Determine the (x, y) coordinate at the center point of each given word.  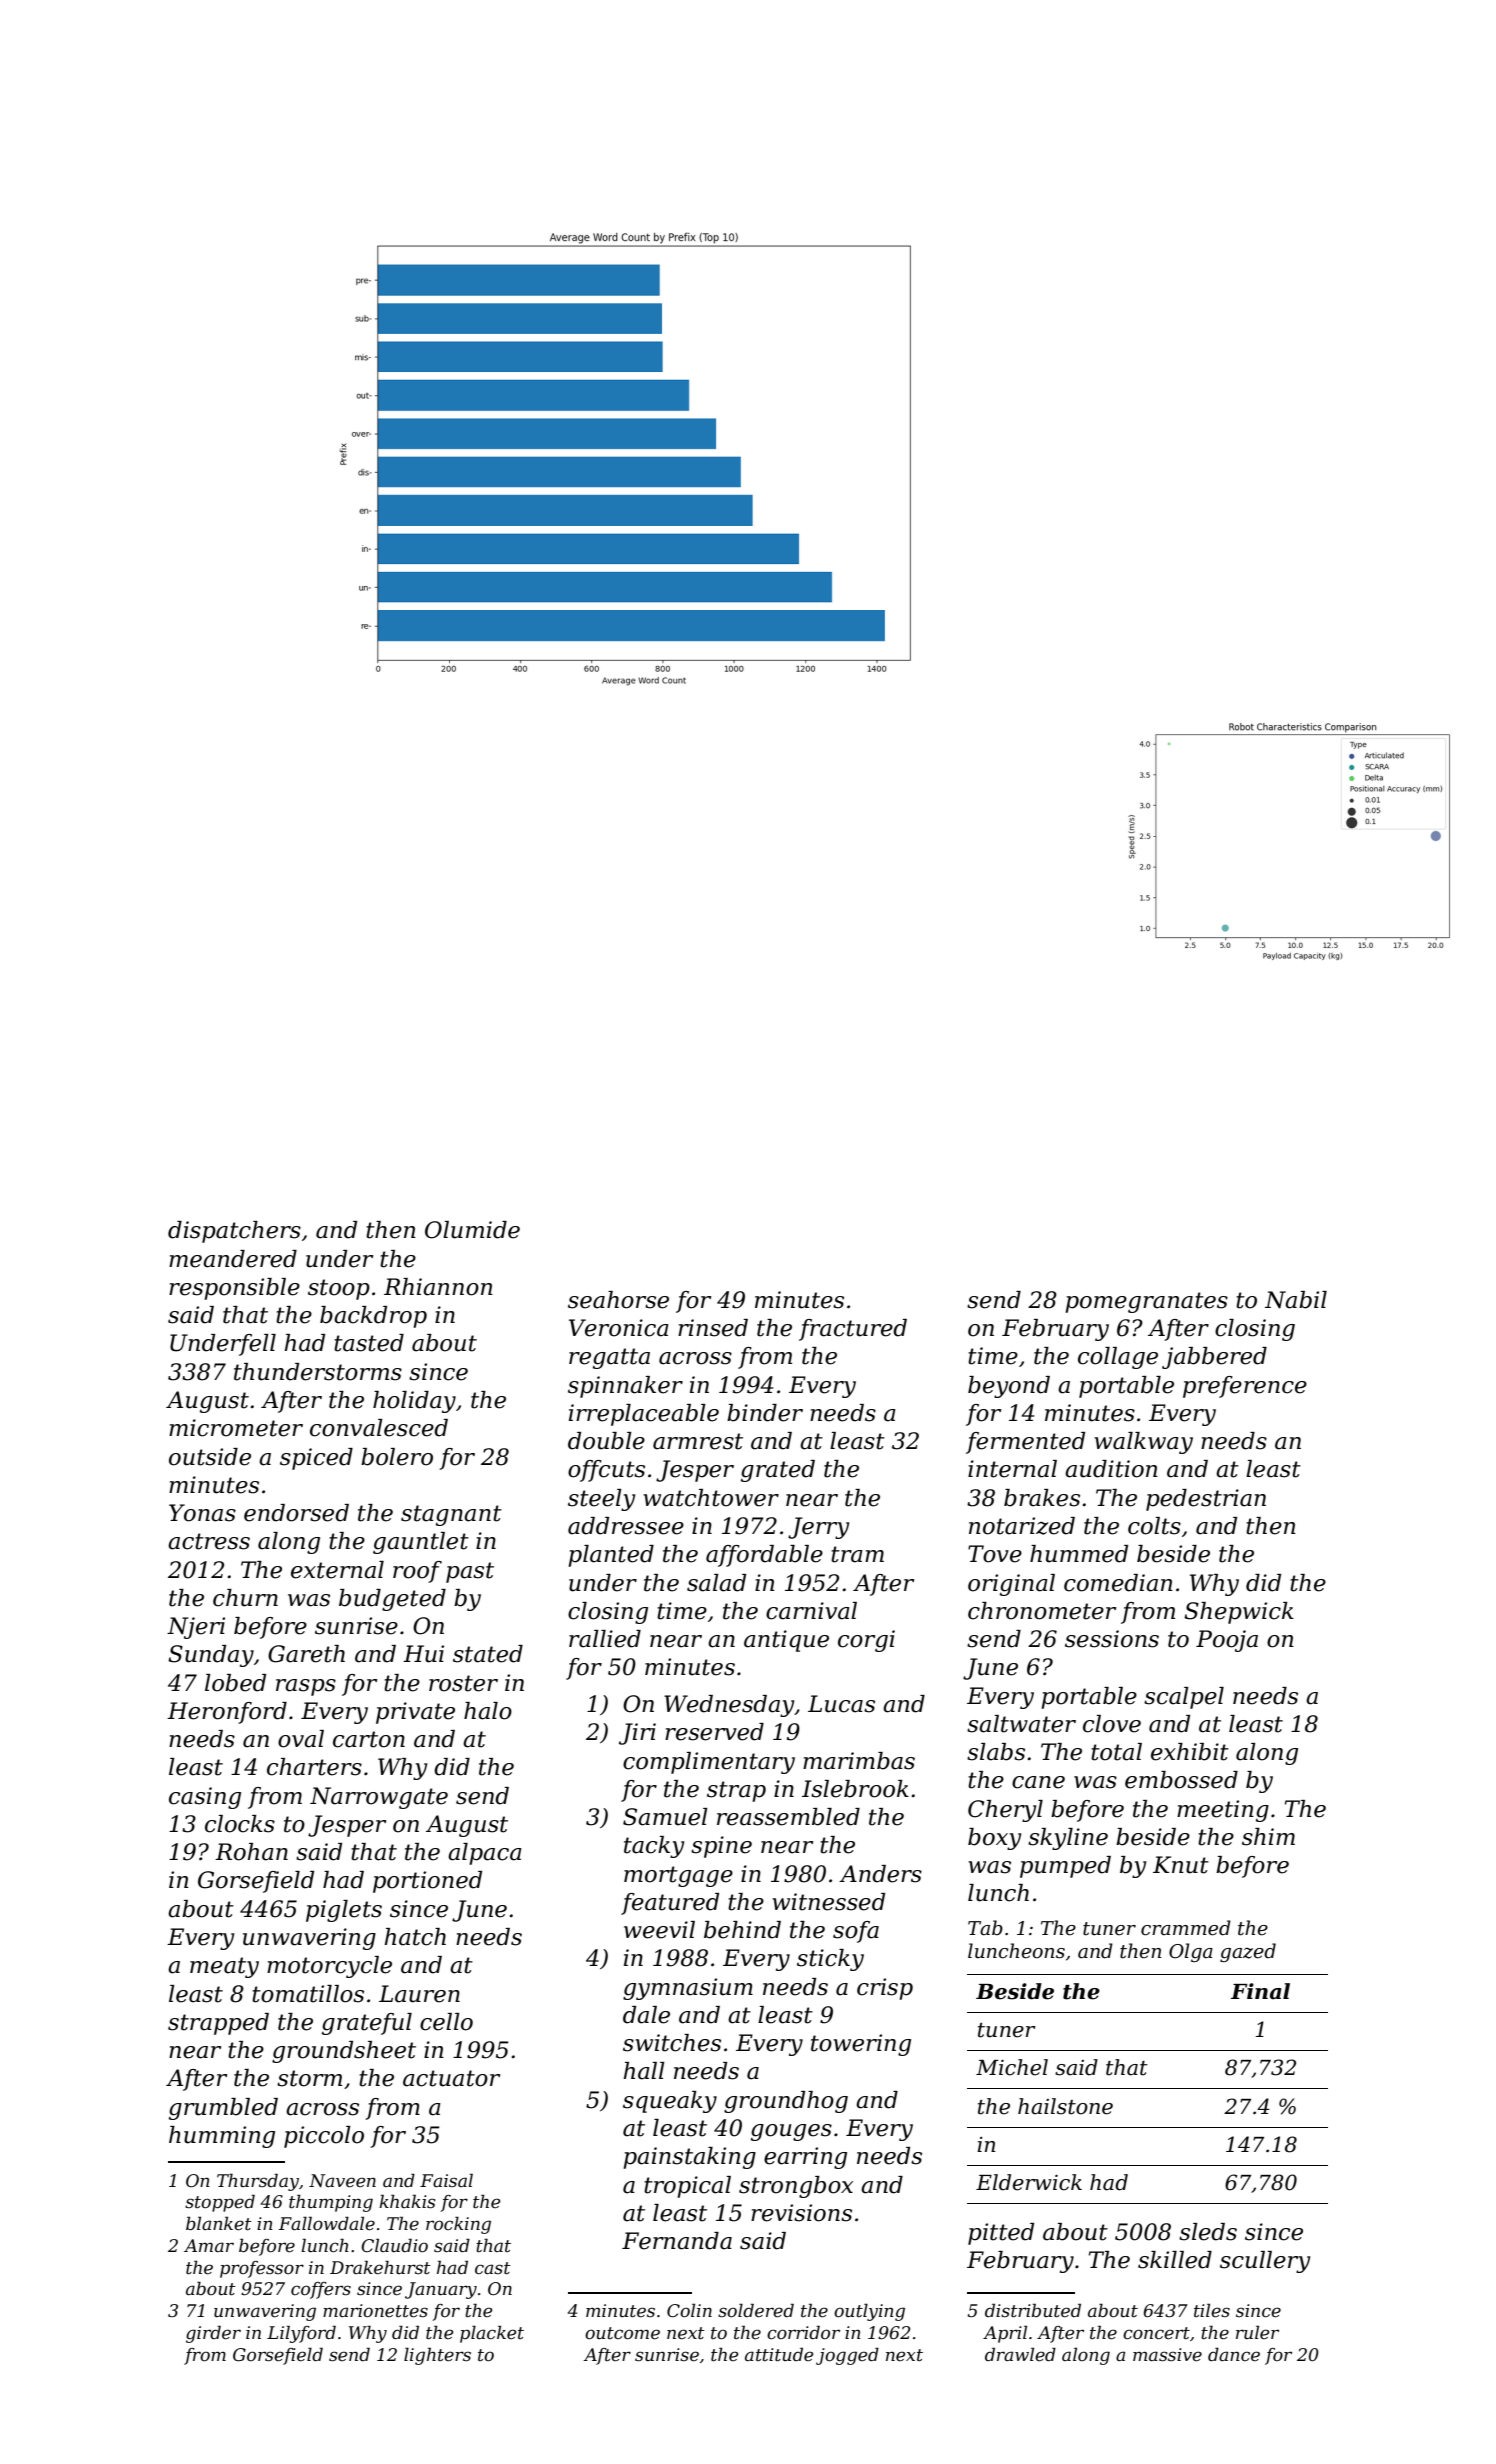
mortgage (678, 1876)
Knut (1181, 1865)
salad (716, 1583)
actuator (451, 2078)
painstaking (689, 2158)
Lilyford (301, 2334)
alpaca (485, 1854)
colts (1154, 1526)
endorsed (296, 1513)
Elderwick (1029, 2182)
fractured (853, 1330)
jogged (847, 2356)
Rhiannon (438, 1287)
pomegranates (1146, 1302)
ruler (1257, 2332)
